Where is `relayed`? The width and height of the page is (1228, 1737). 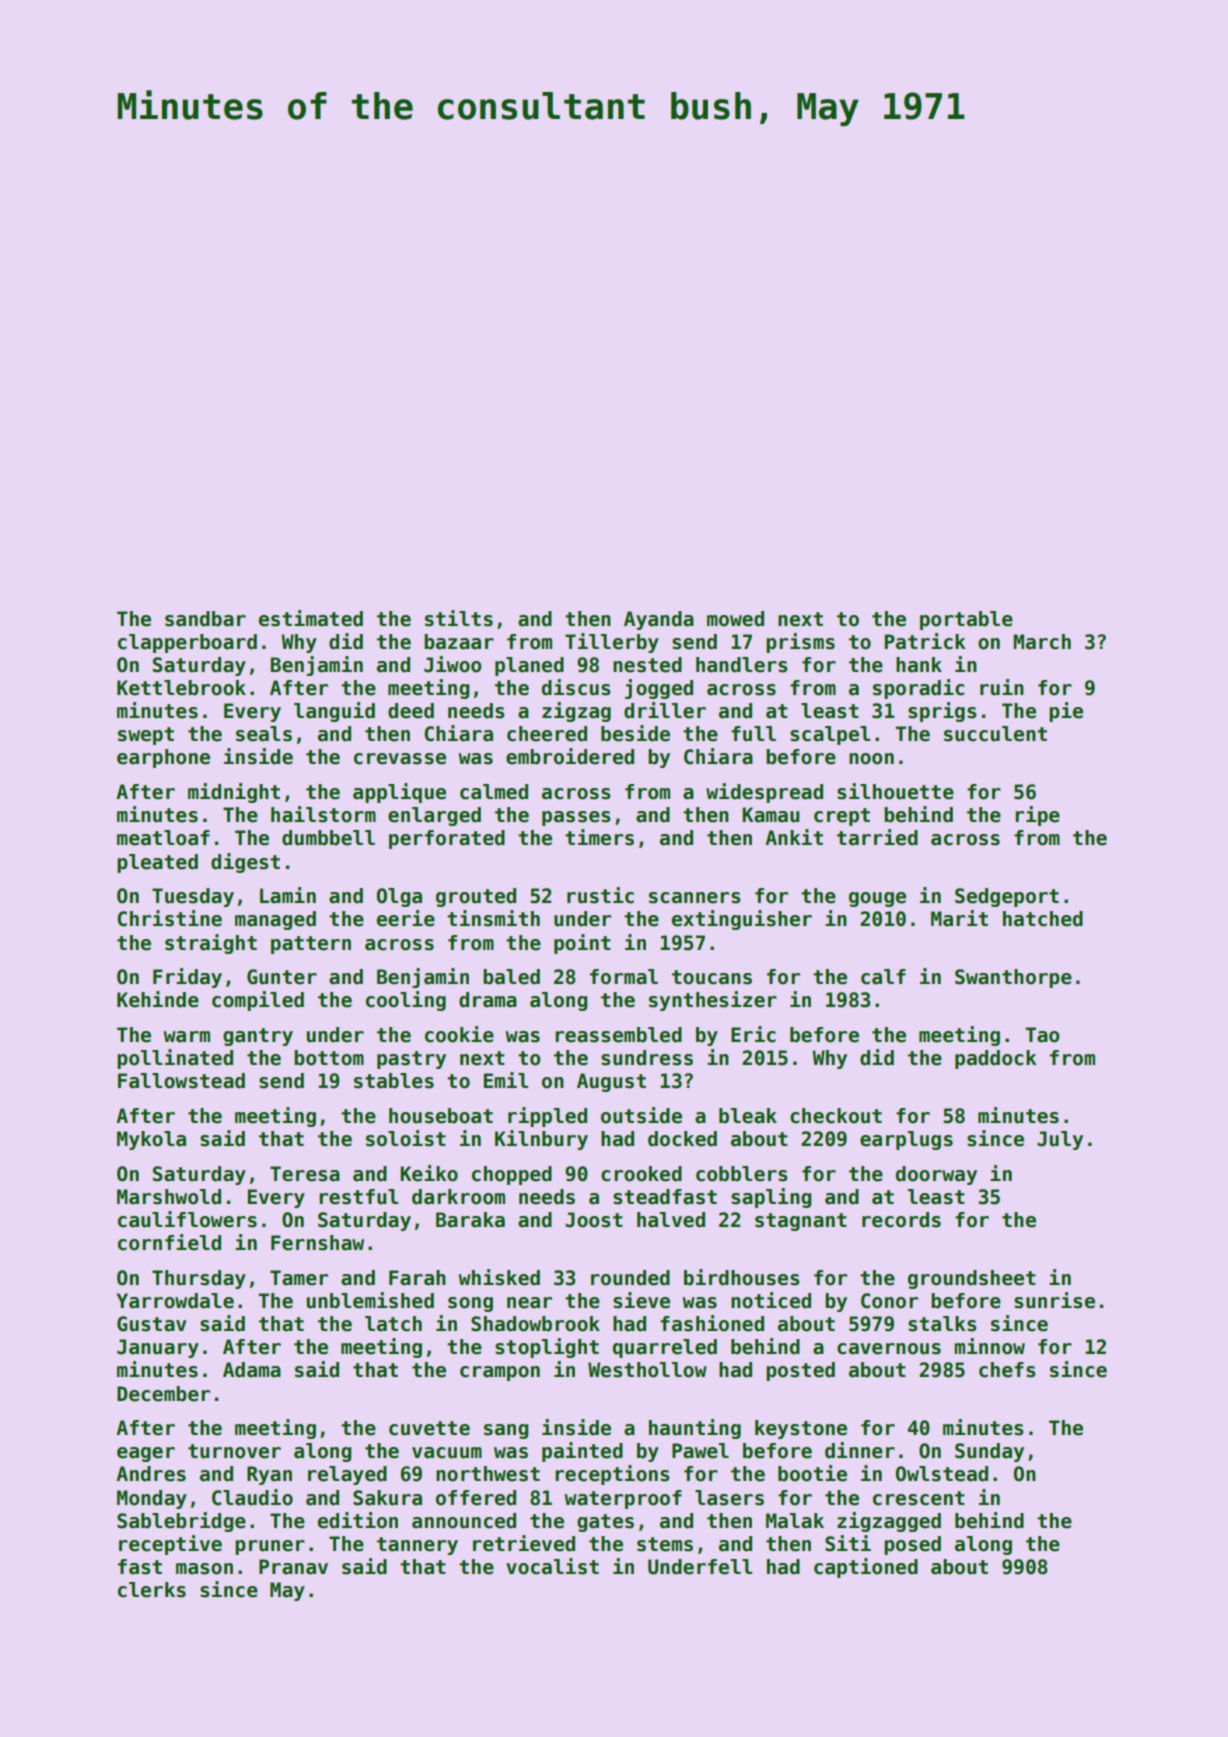 relayed is located at coordinates (347, 1475).
